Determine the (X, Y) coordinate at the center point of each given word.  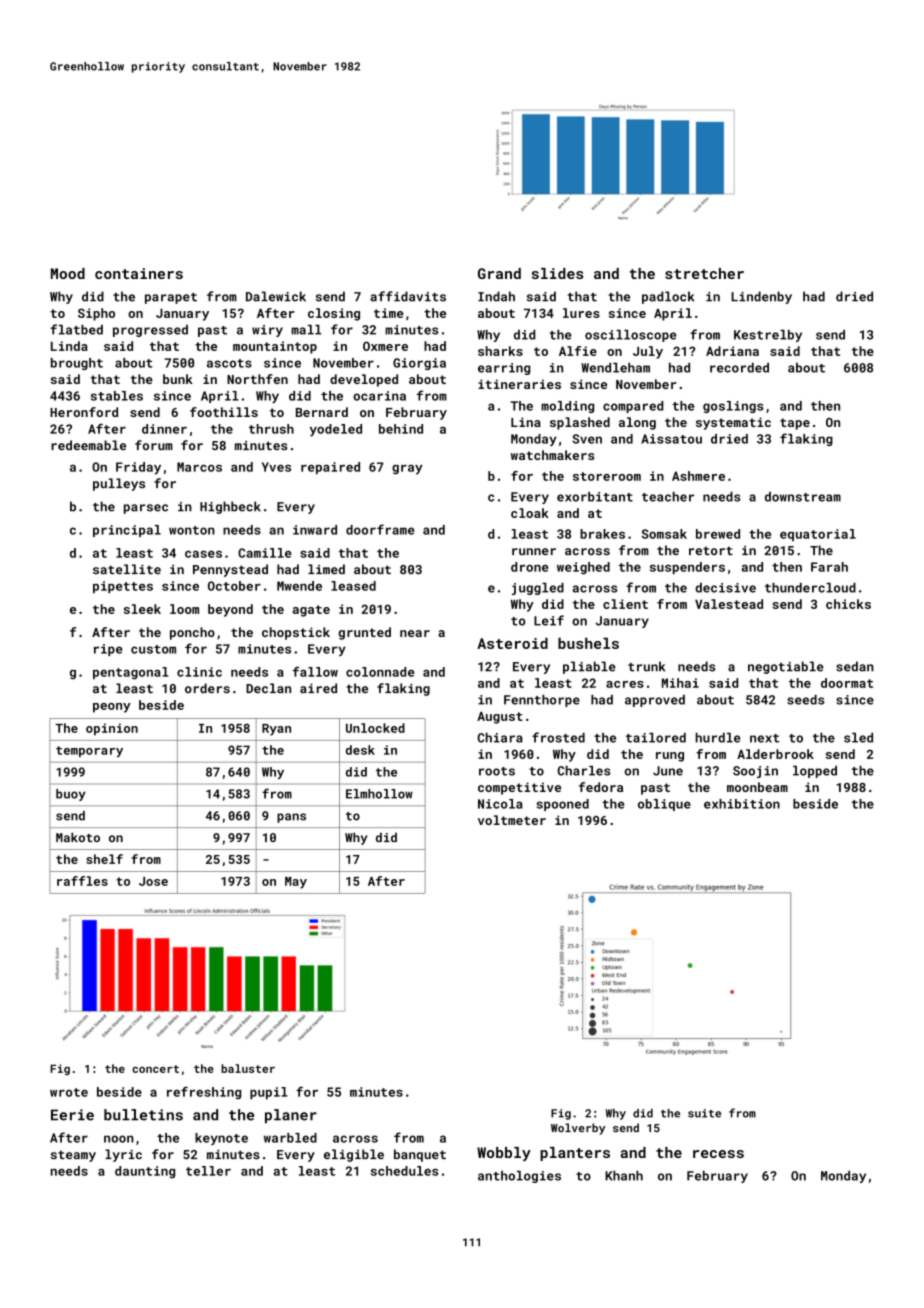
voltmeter (512, 820)
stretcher (704, 273)
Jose (153, 881)
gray (407, 470)
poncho (192, 633)
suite (704, 1113)
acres (625, 684)
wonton (192, 530)
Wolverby (578, 1129)
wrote (69, 1092)
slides (557, 273)
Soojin (755, 772)
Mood (68, 273)
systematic (733, 423)
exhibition (742, 804)
